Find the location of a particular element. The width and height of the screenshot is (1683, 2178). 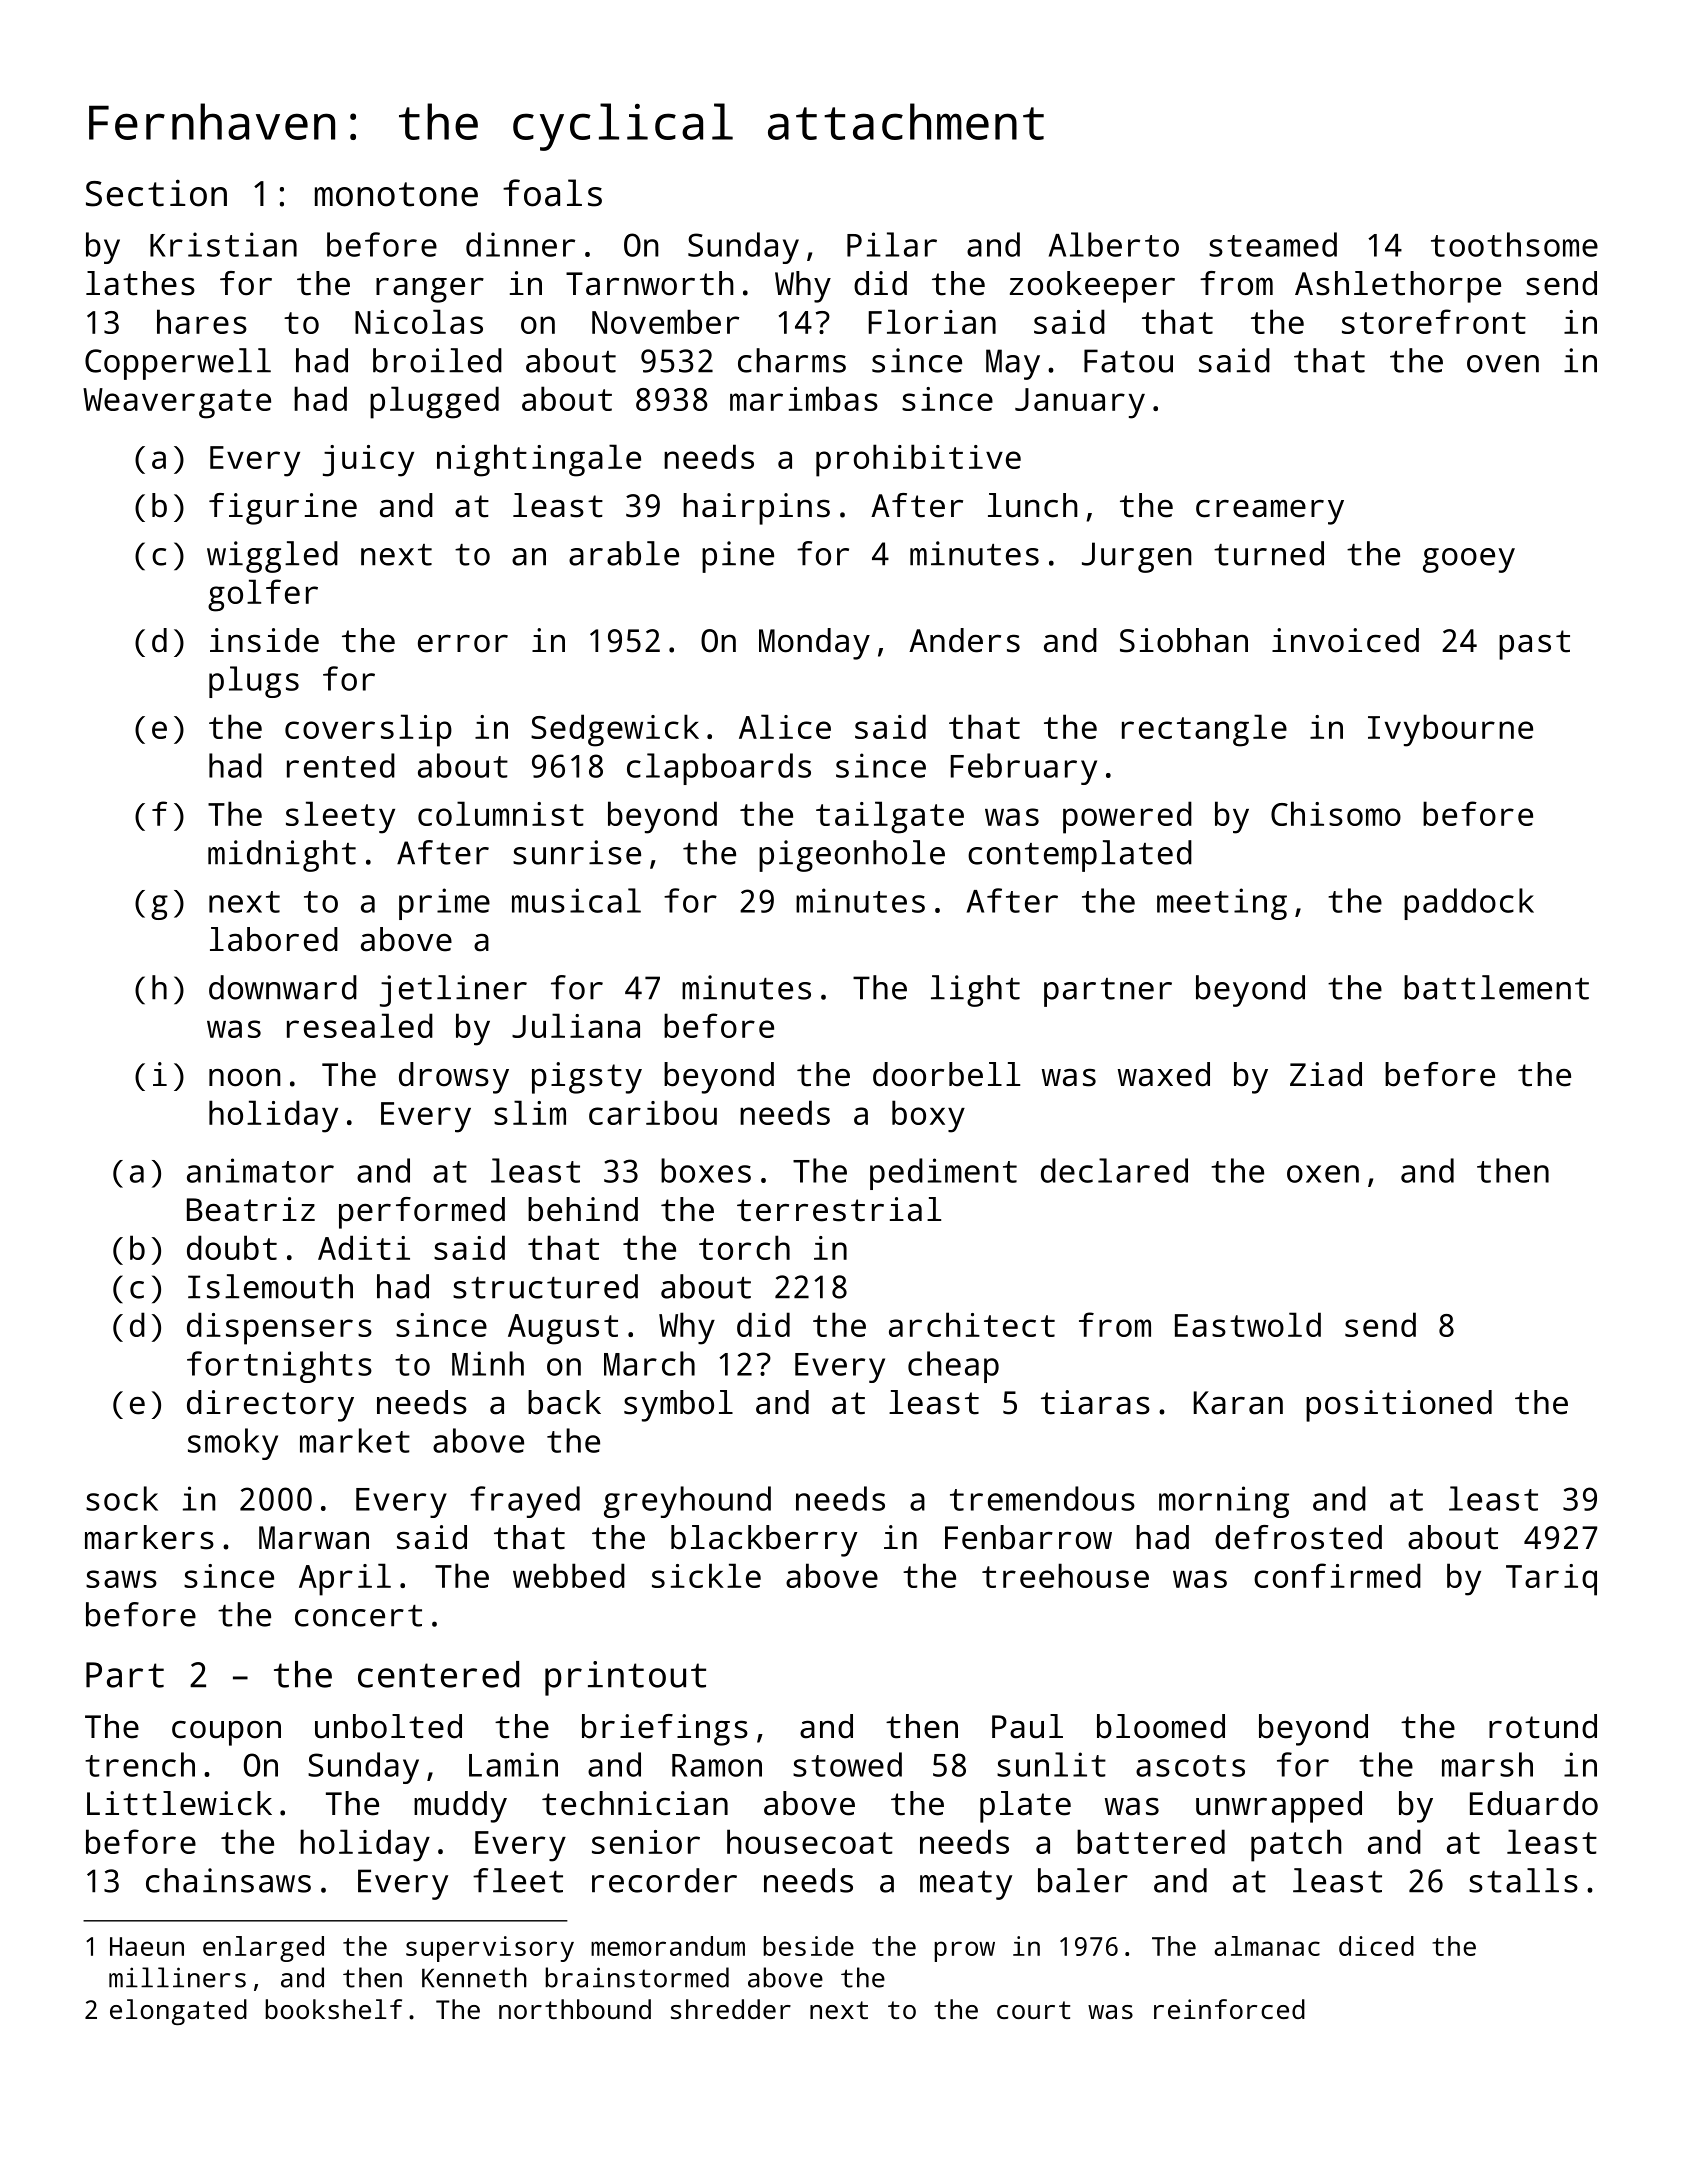

stowed is located at coordinates (847, 1764).
